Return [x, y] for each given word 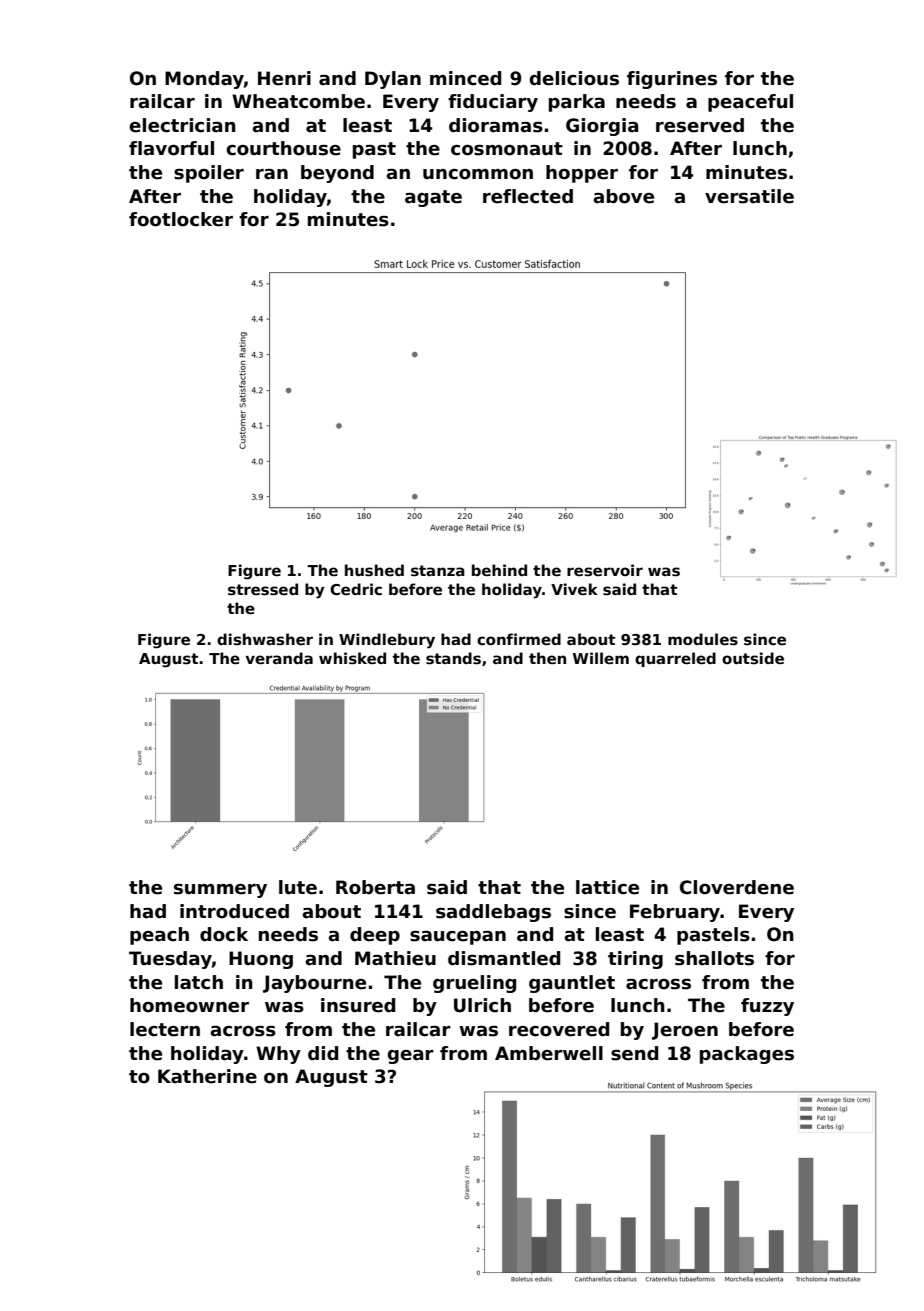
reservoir [605, 570]
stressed [263, 589]
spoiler [209, 174]
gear [411, 1057]
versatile [749, 196]
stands [453, 658]
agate [433, 198]
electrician [182, 125]
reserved [700, 125]
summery [220, 891]
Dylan [393, 80]
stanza [438, 570]
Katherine [207, 1076]
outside [753, 658]
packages [747, 1055]
